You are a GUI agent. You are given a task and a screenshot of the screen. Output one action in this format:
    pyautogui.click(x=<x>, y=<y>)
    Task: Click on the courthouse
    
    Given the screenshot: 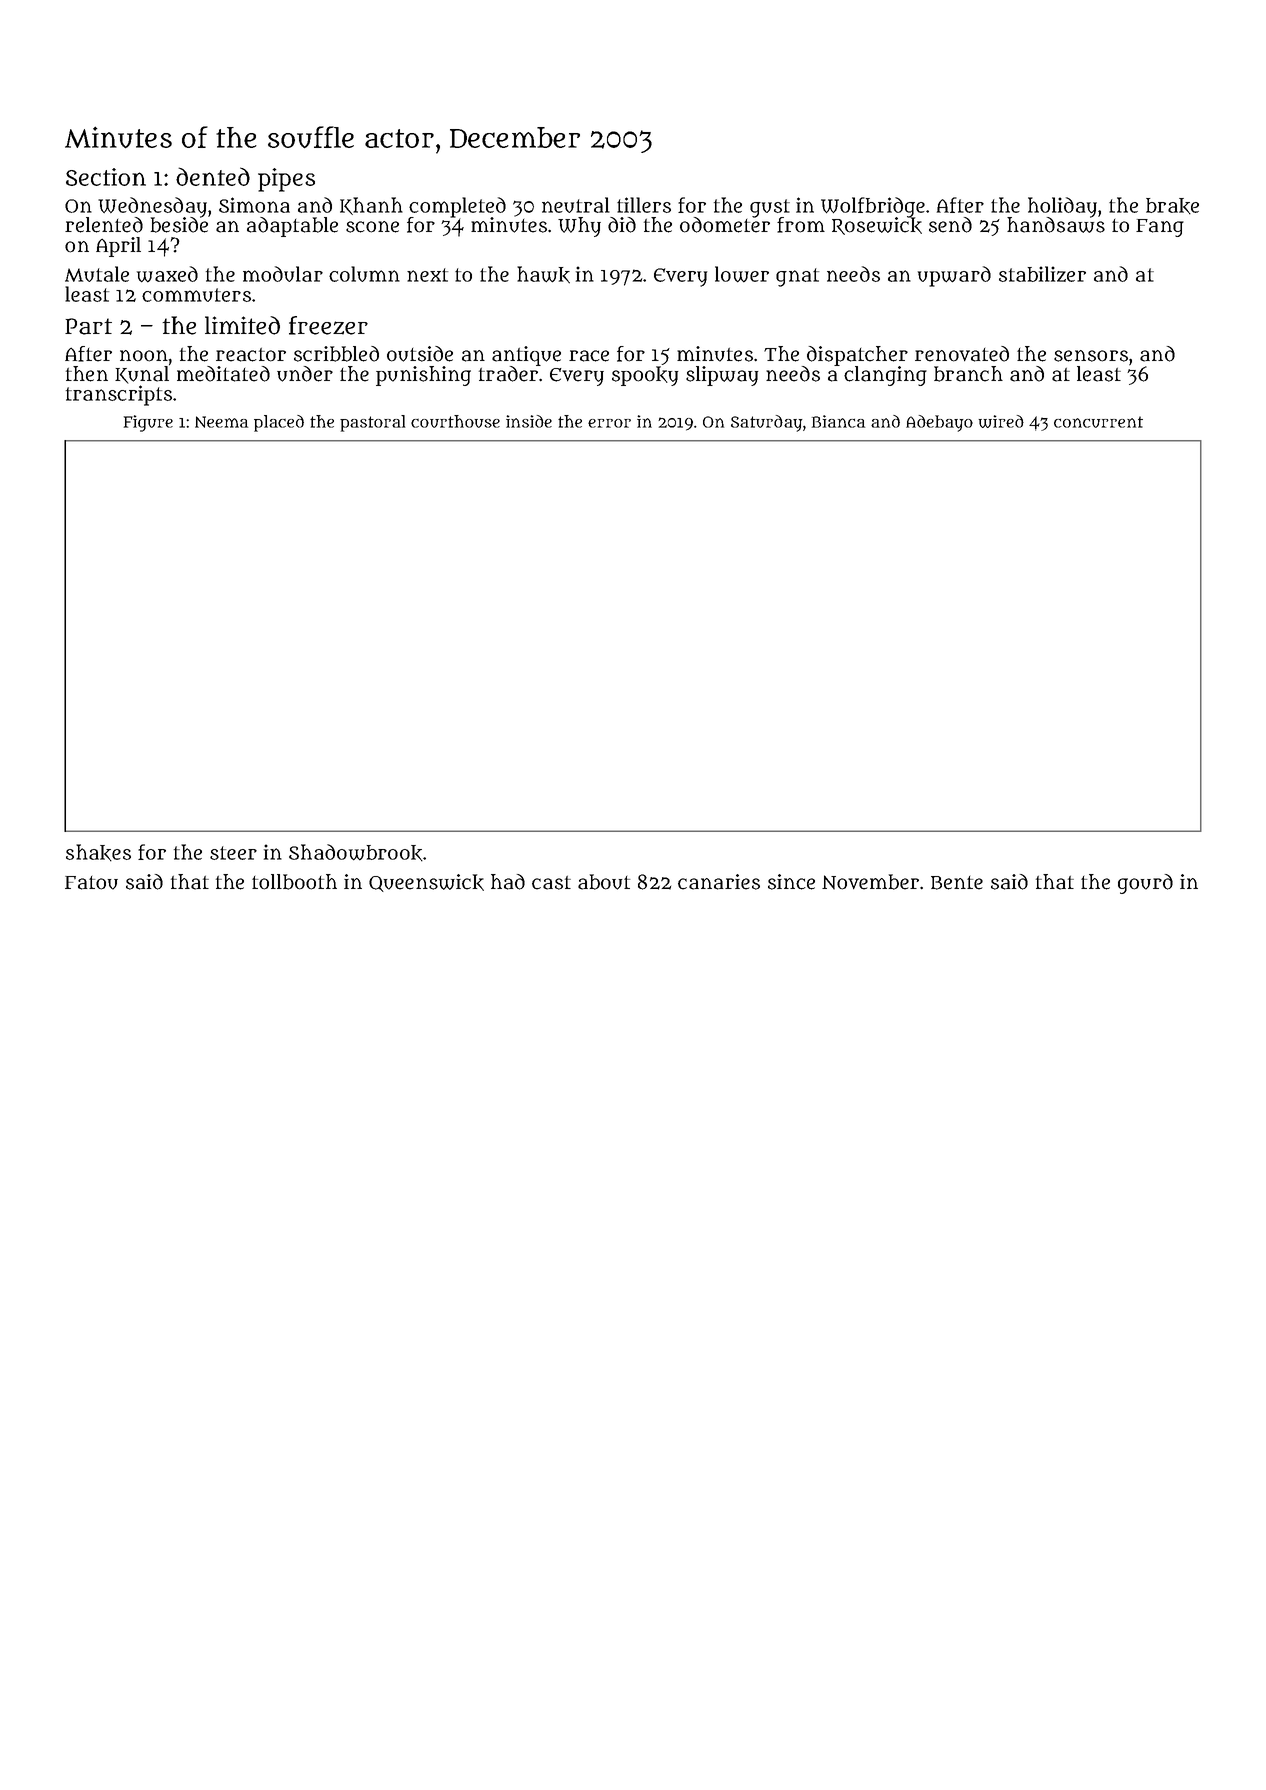 What is the action you would take?
    pyautogui.click(x=455, y=421)
